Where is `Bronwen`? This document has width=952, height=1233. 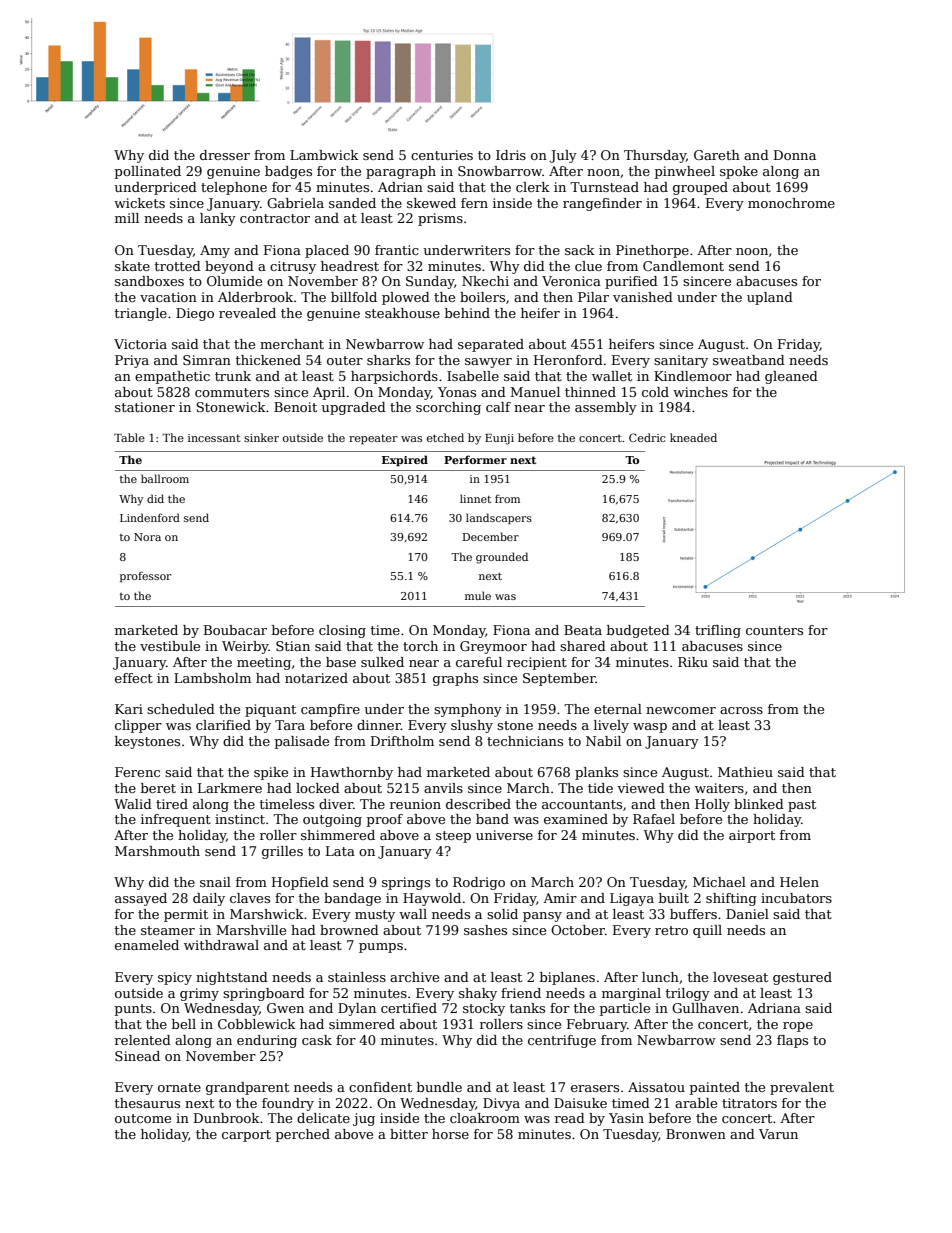 Bronwen is located at coordinates (696, 1134).
